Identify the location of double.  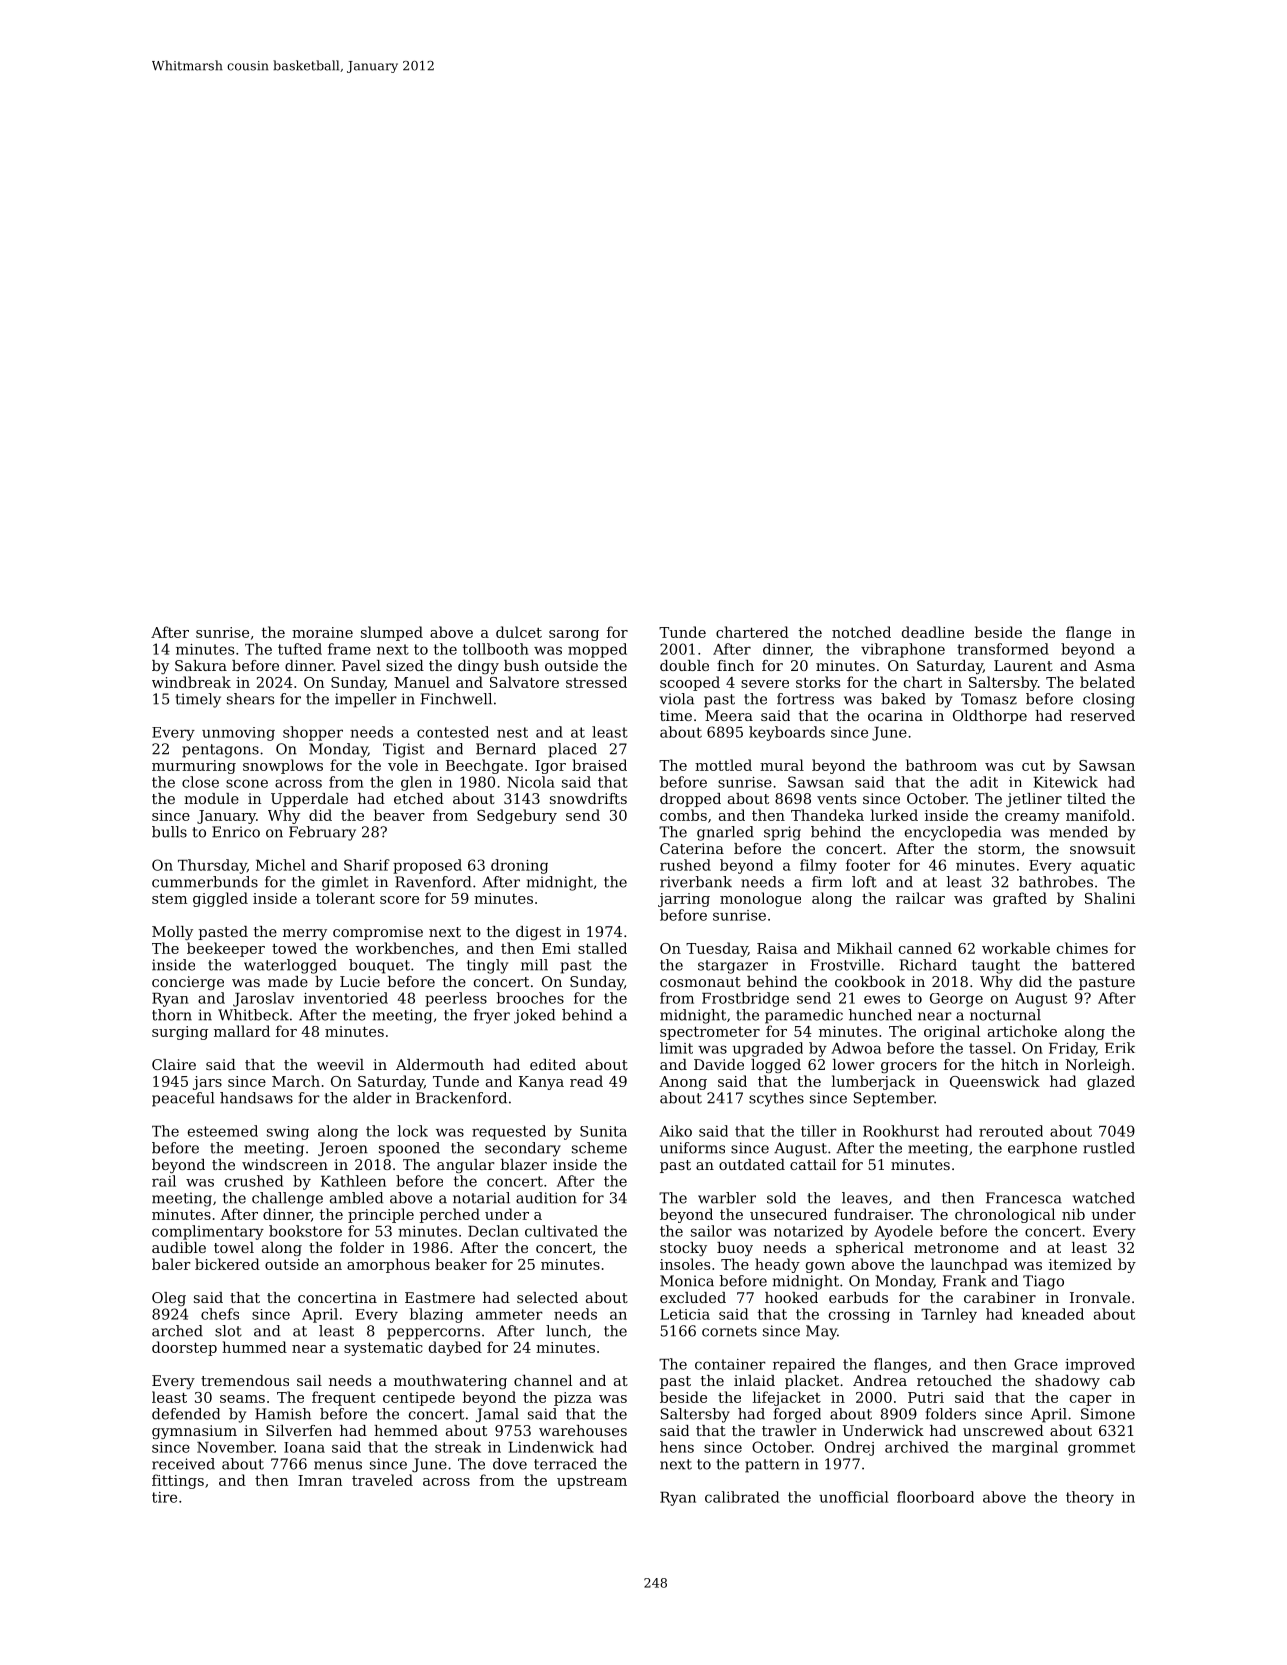
(684, 665).
